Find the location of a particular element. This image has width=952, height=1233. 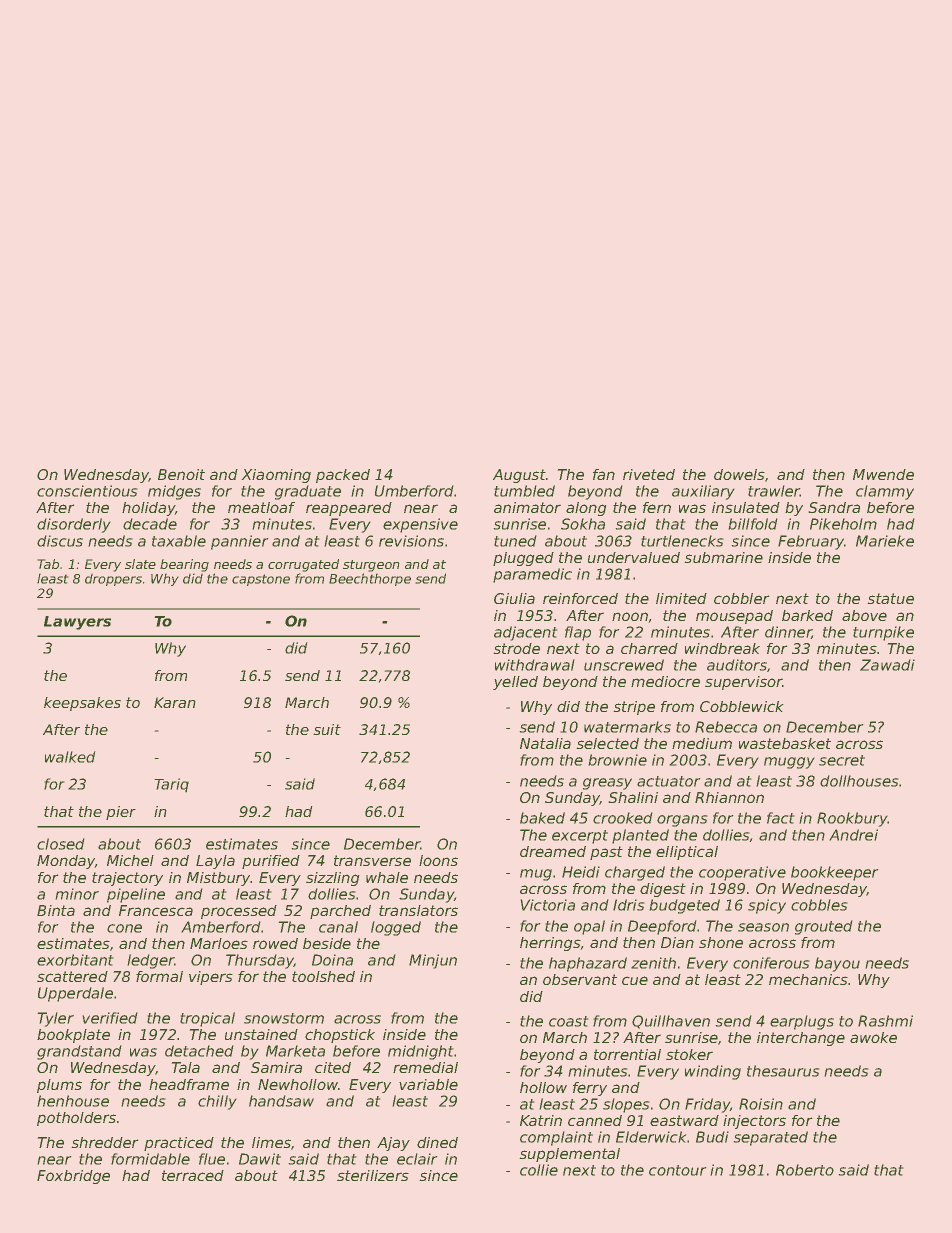

keepsakes is located at coordinates (82, 704).
